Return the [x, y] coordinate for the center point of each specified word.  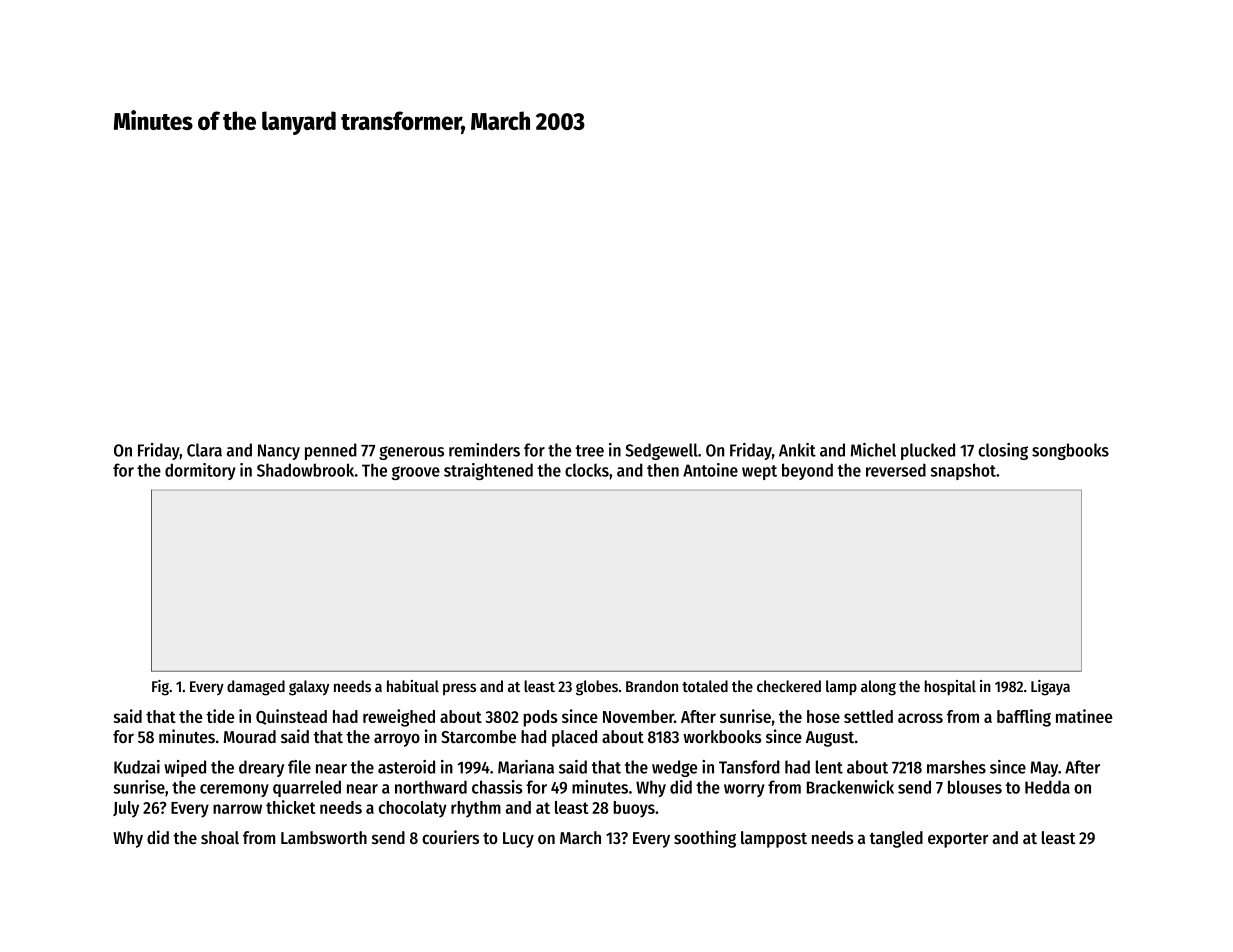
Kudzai [137, 767]
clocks [587, 470]
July [126, 809]
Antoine [710, 470]
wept [759, 472]
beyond [807, 471]
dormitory [200, 471]
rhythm [476, 809]
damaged [256, 688]
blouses [975, 787]
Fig [160, 688]
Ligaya [1050, 688]
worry [744, 790]
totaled [705, 686]
